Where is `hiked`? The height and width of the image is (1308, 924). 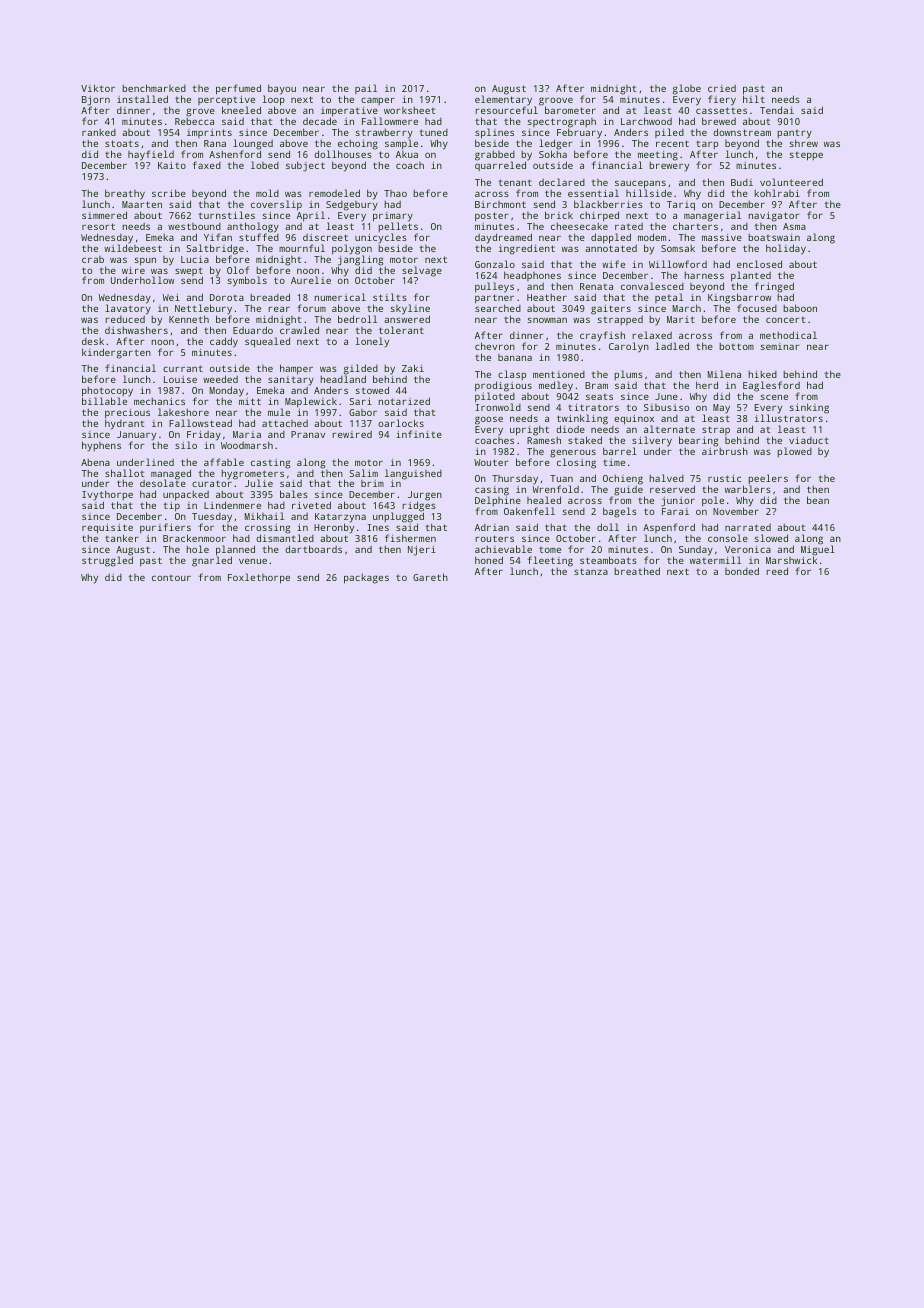 hiked is located at coordinates (763, 374).
